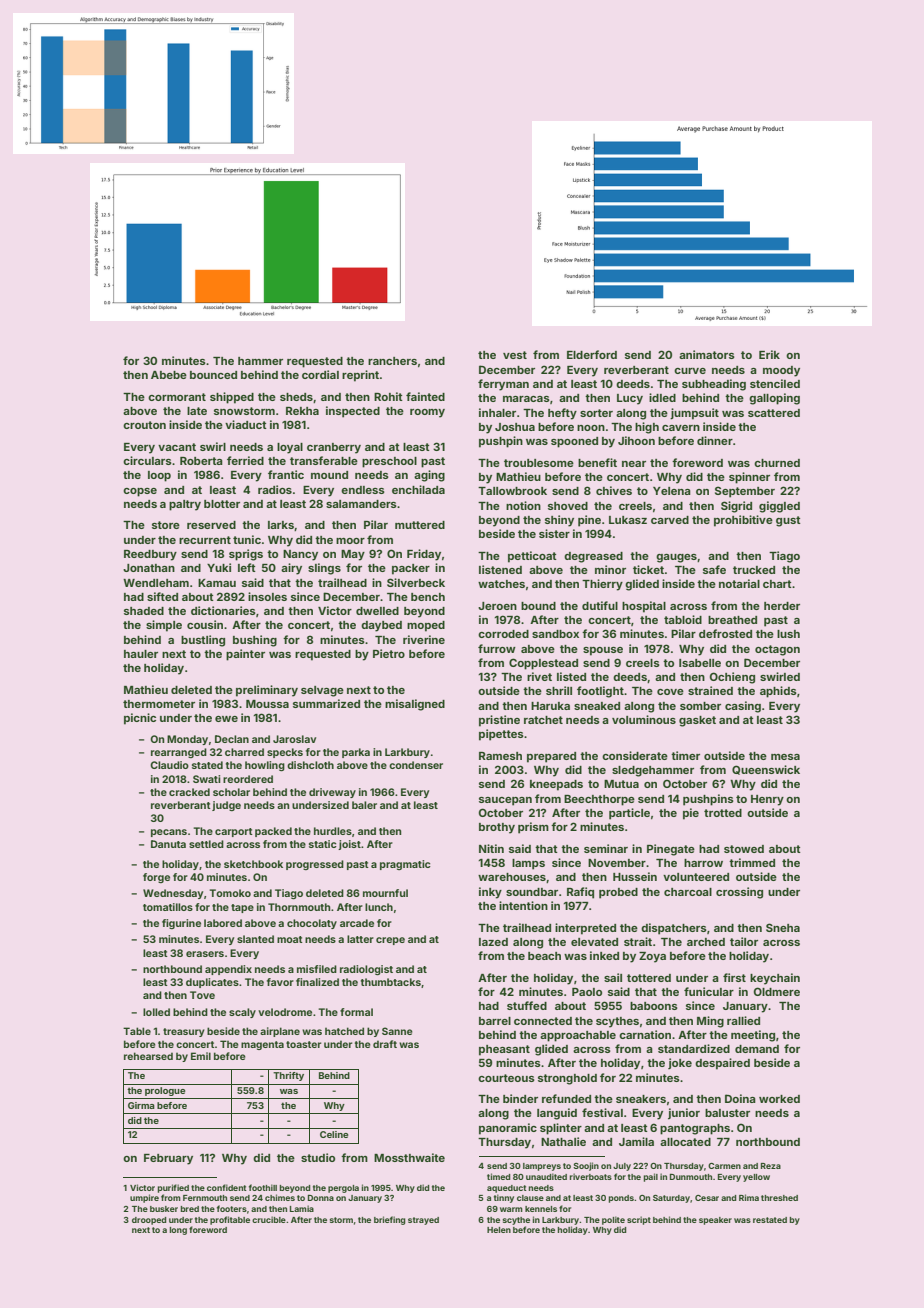  I want to click on moor, so click(350, 541).
